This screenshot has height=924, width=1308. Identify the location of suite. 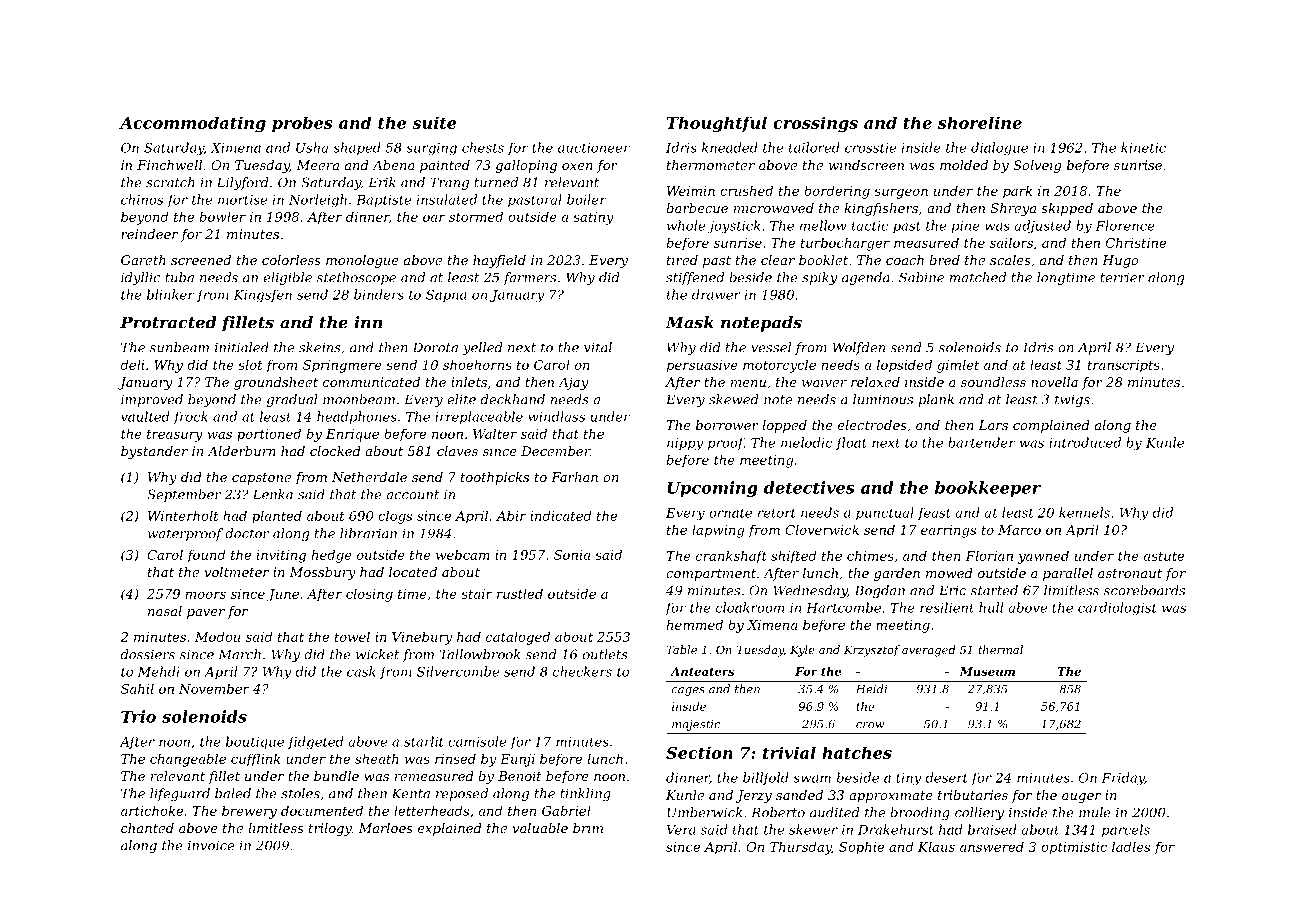
(434, 122).
